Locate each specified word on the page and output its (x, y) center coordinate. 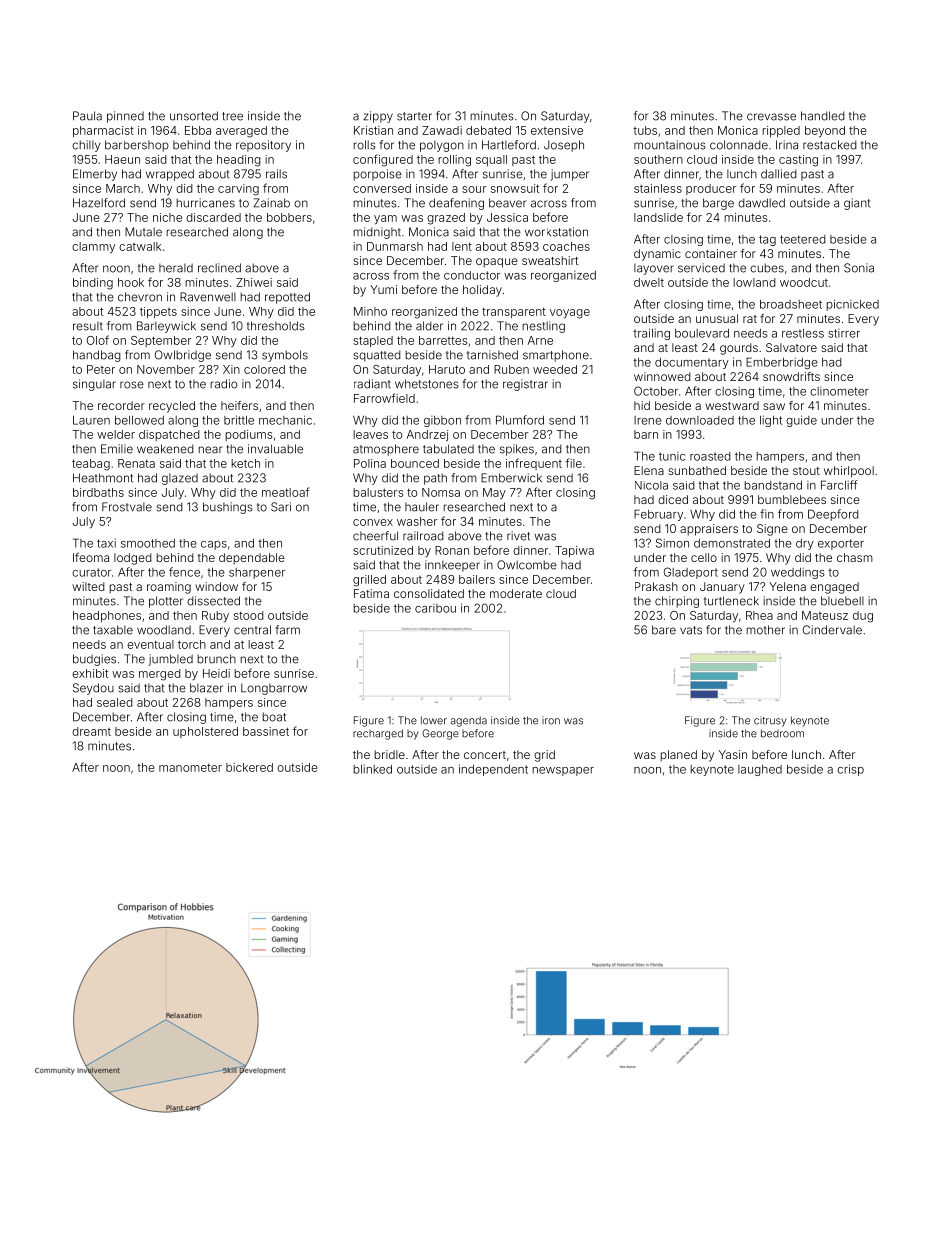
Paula (87, 116)
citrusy (770, 721)
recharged (378, 734)
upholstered (205, 732)
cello (704, 557)
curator (91, 572)
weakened (165, 449)
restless (803, 333)
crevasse (771, 117)
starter (414, 116)
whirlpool (849, 472)
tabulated (448, 449)
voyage (570, 314)
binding (93, 284)
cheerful (375, 536)
